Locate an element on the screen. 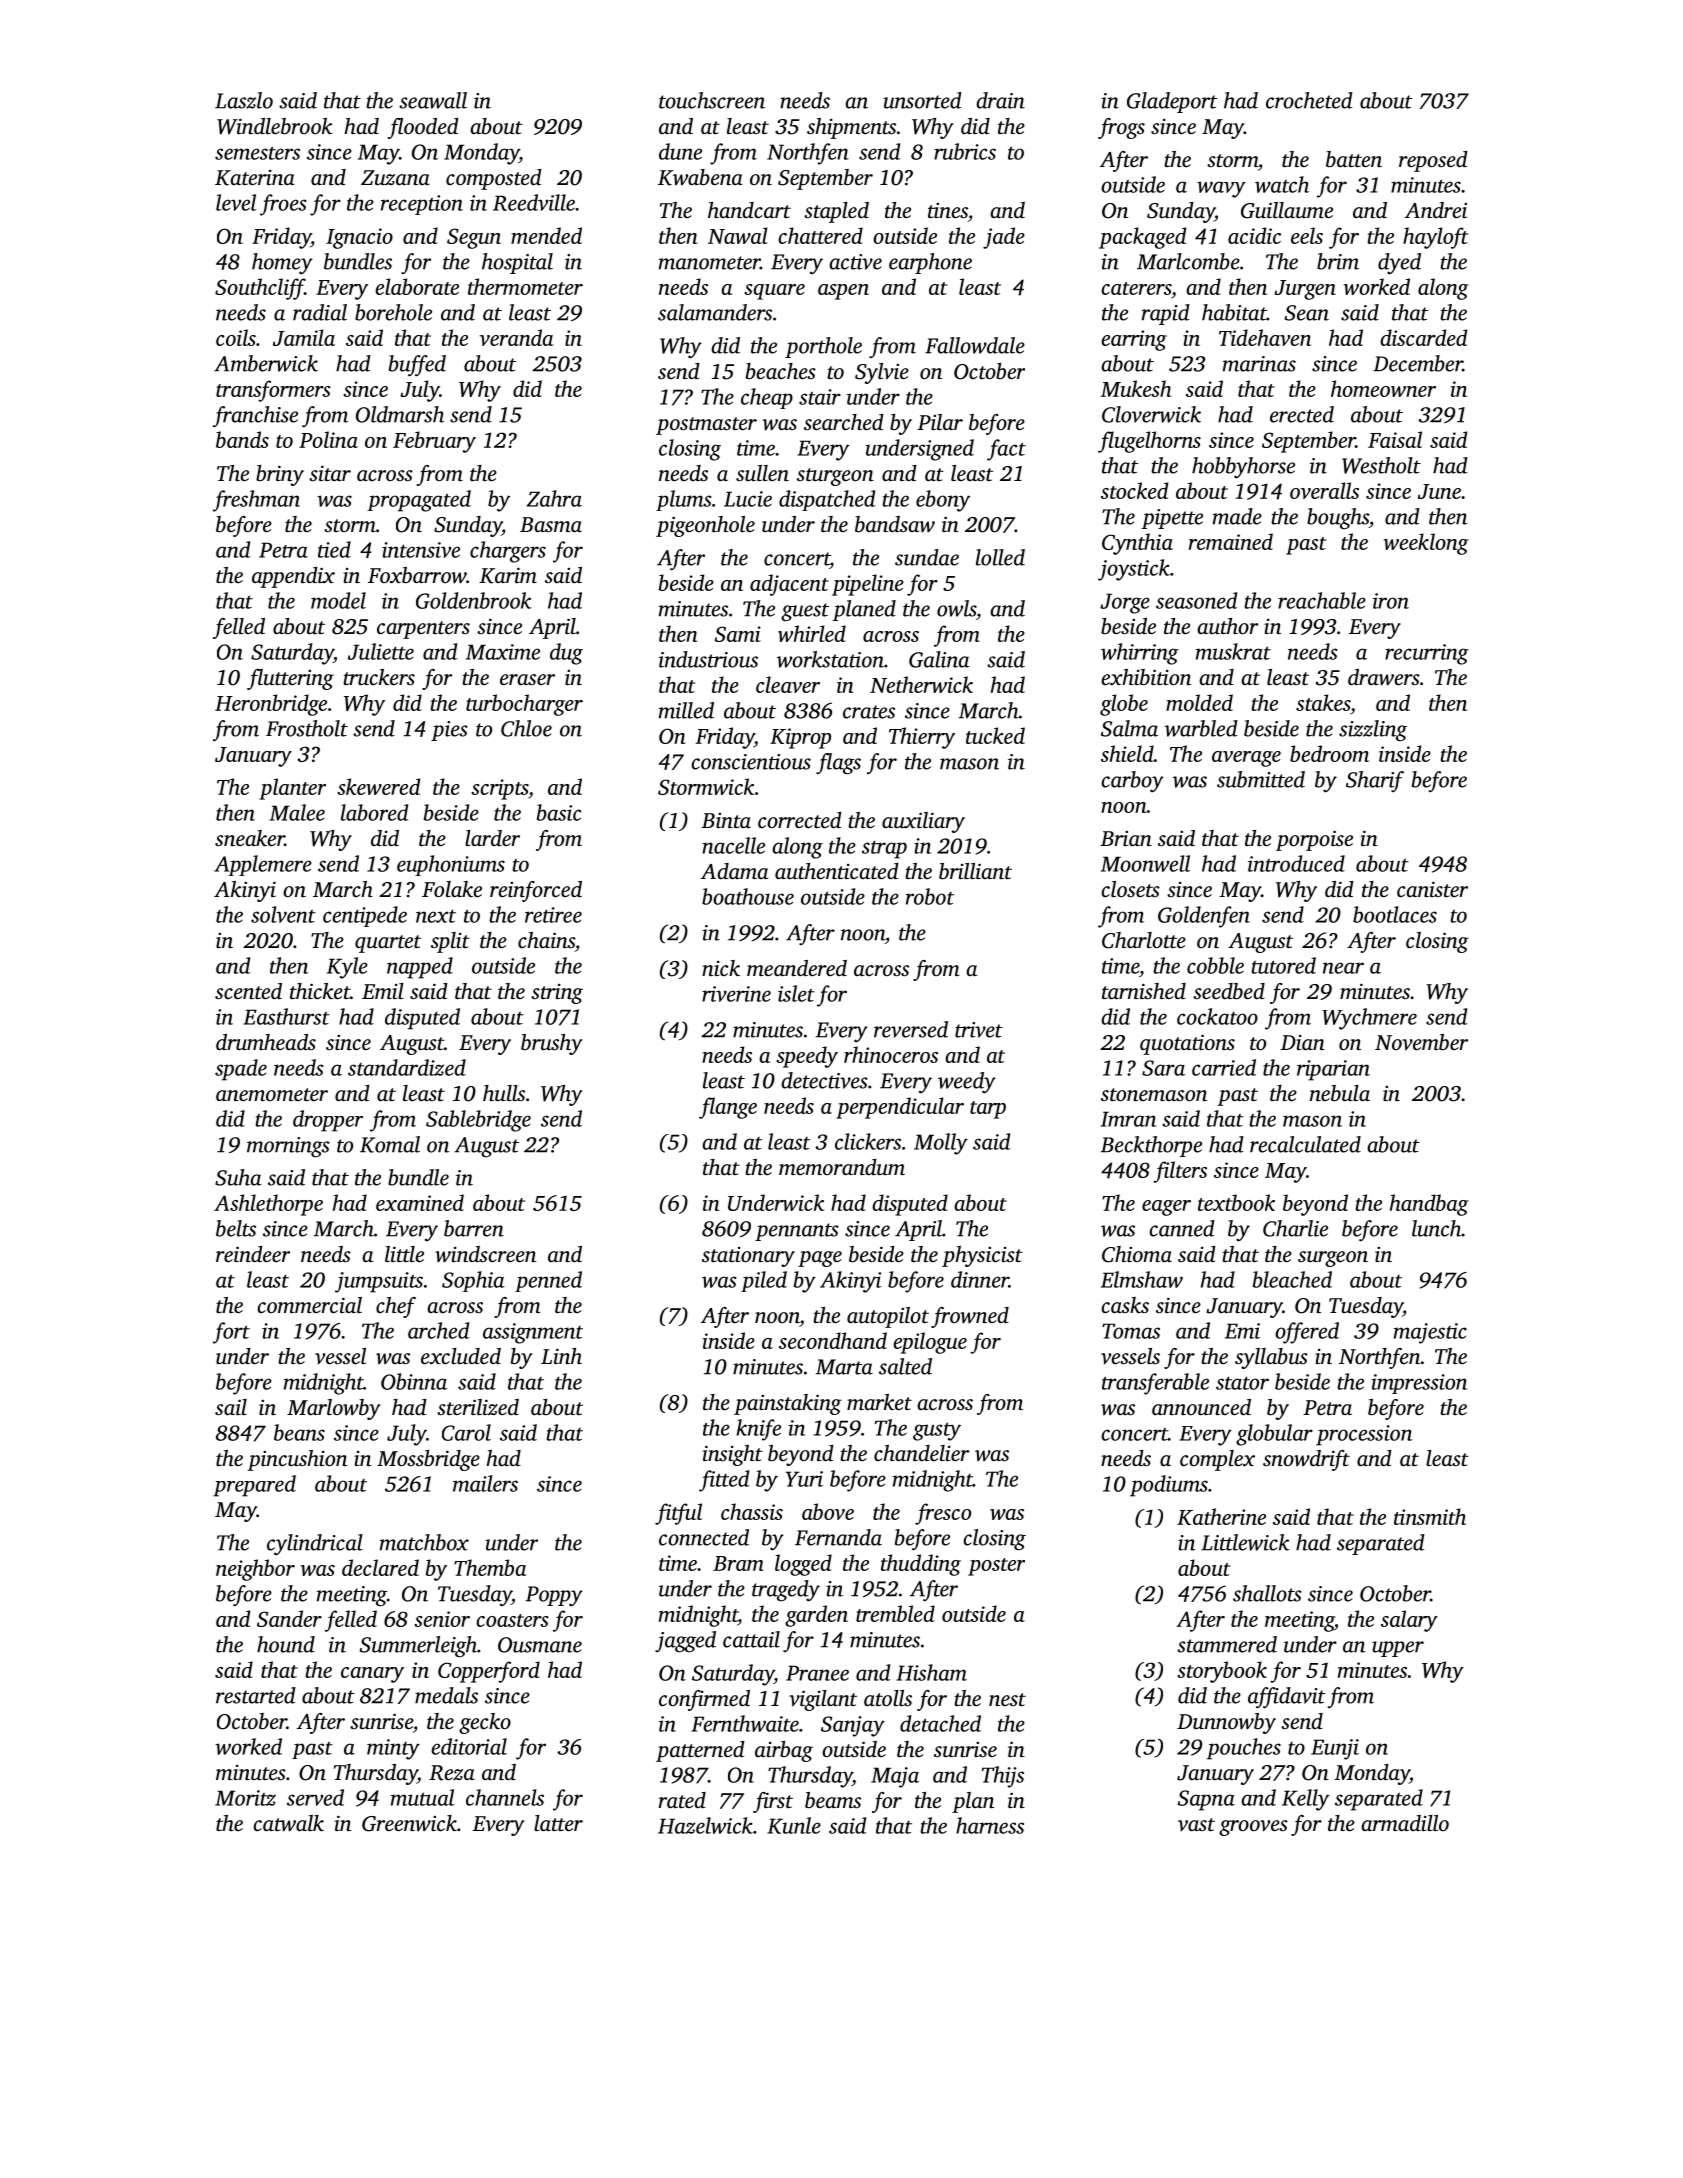  sizzling is located at coordinates (1373, 731).
